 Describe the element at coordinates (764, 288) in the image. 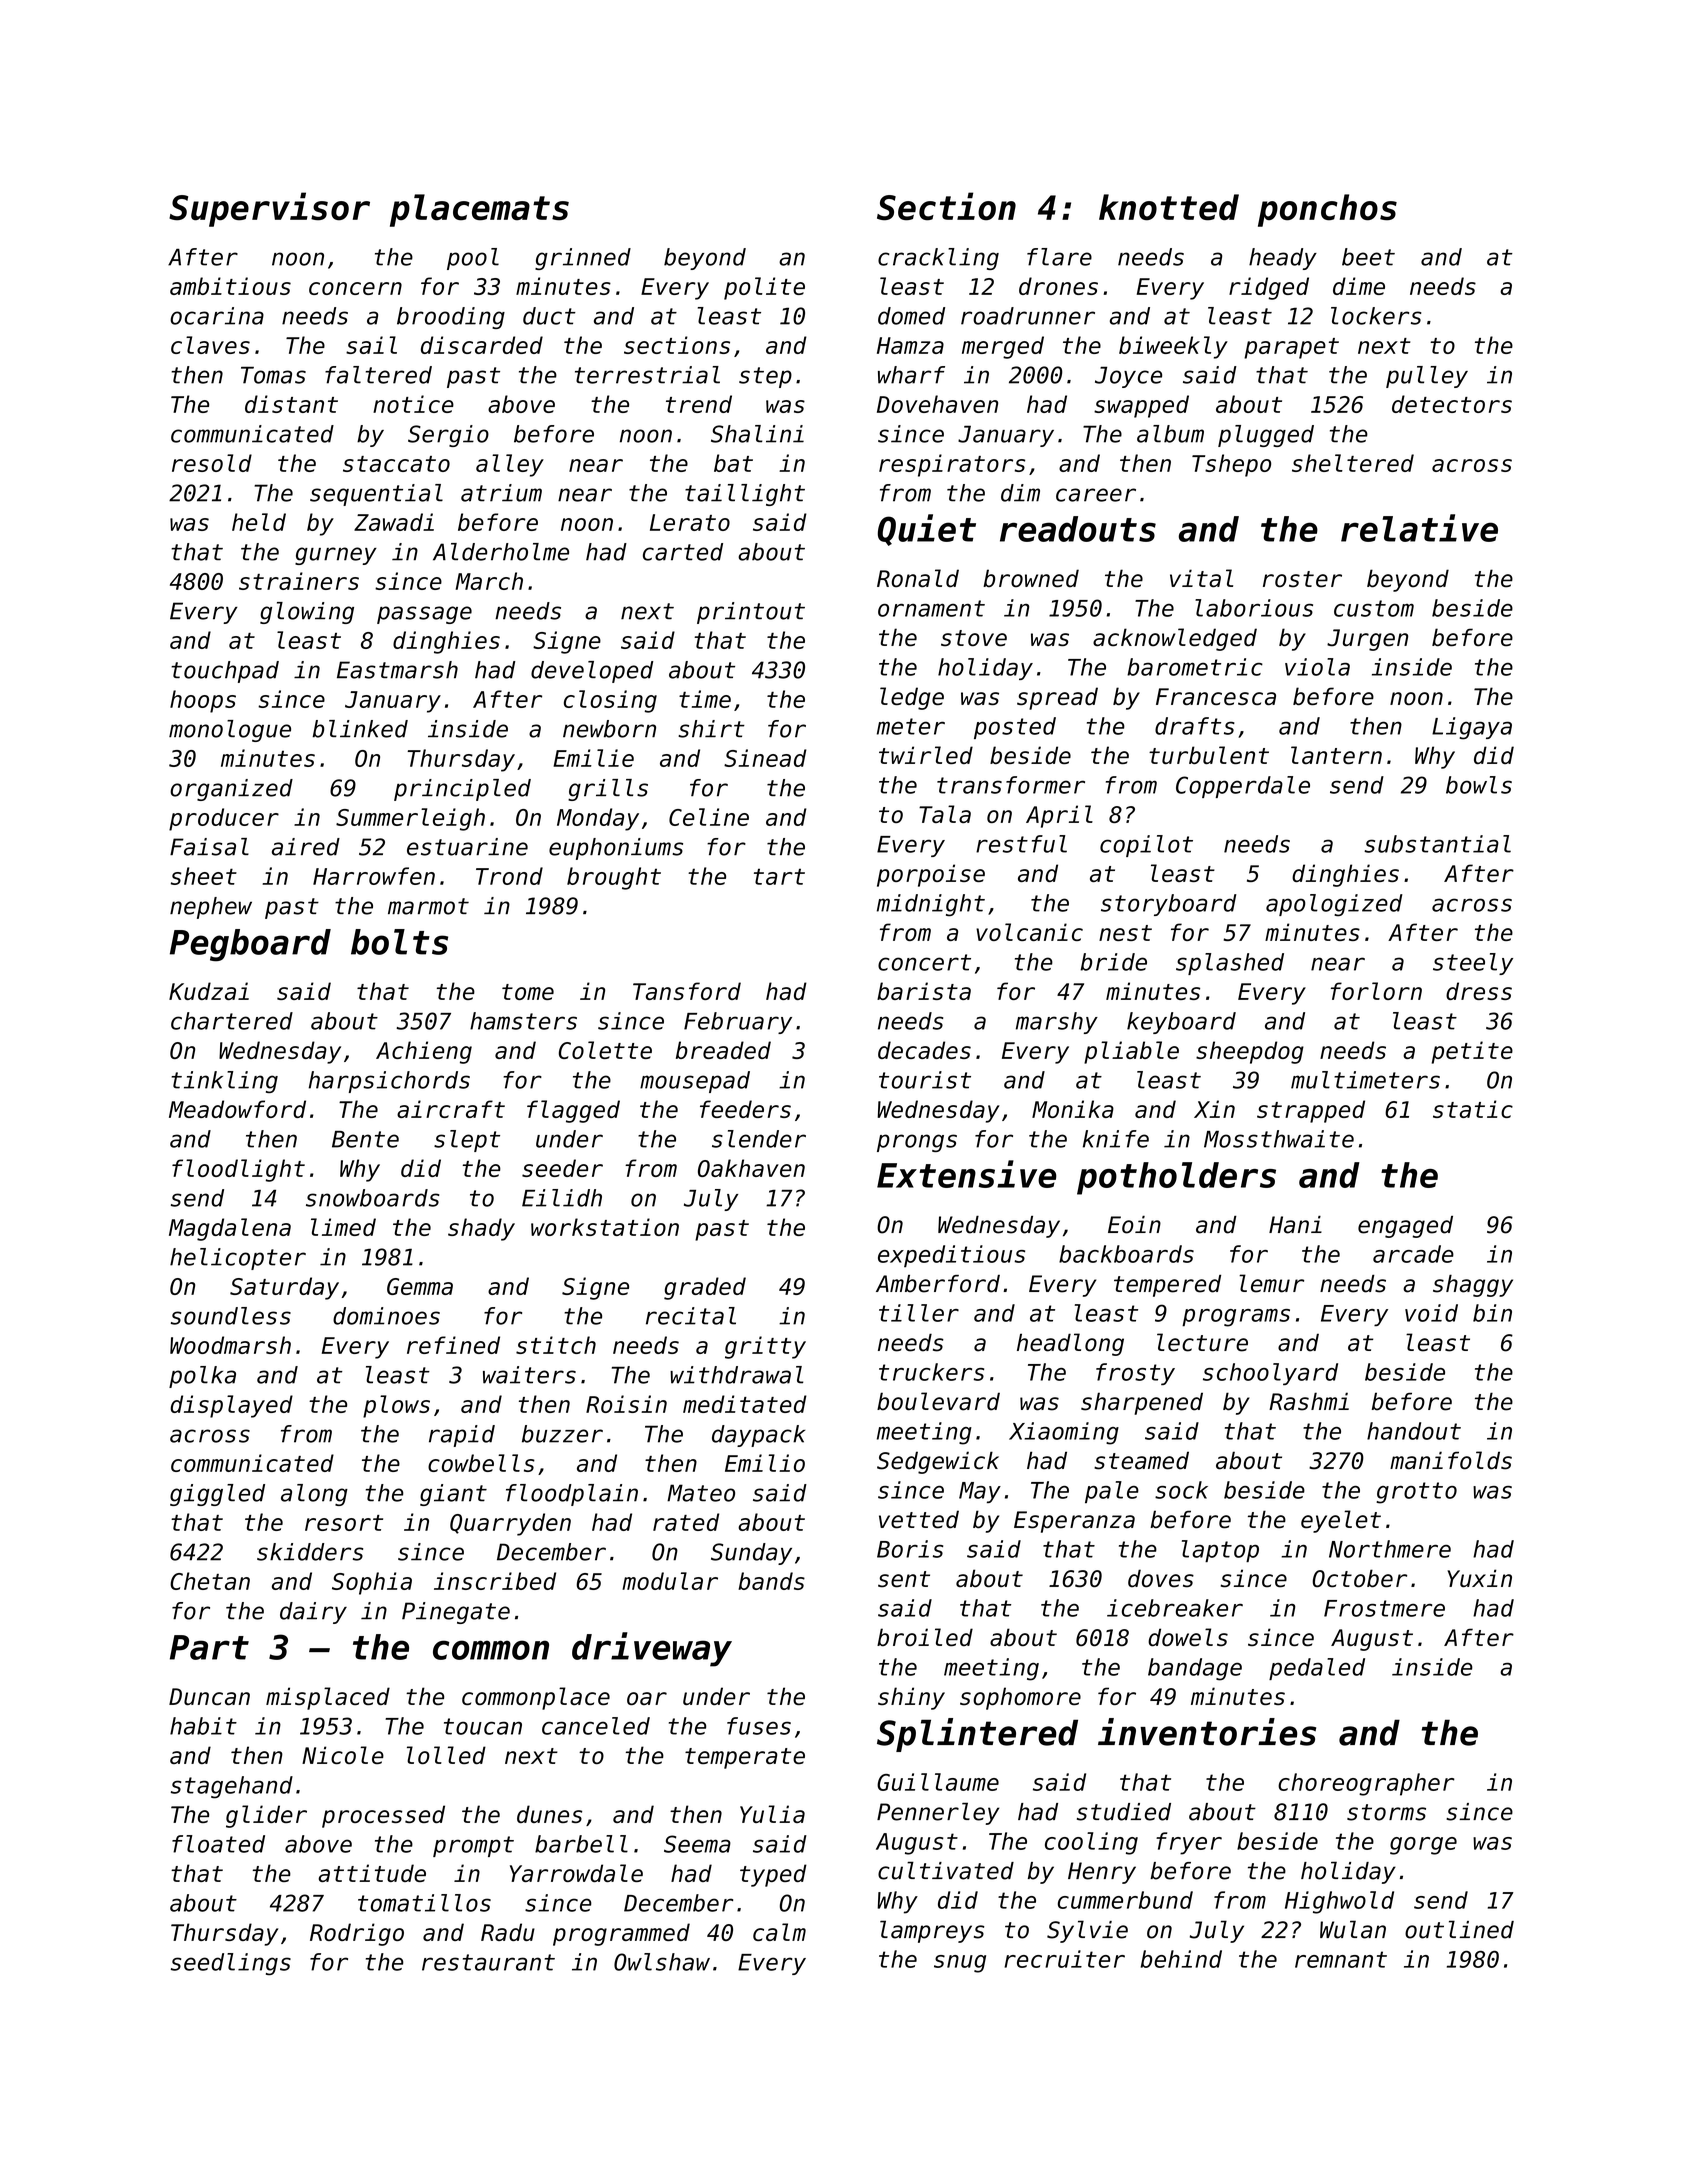

I see `polite` at that location.
